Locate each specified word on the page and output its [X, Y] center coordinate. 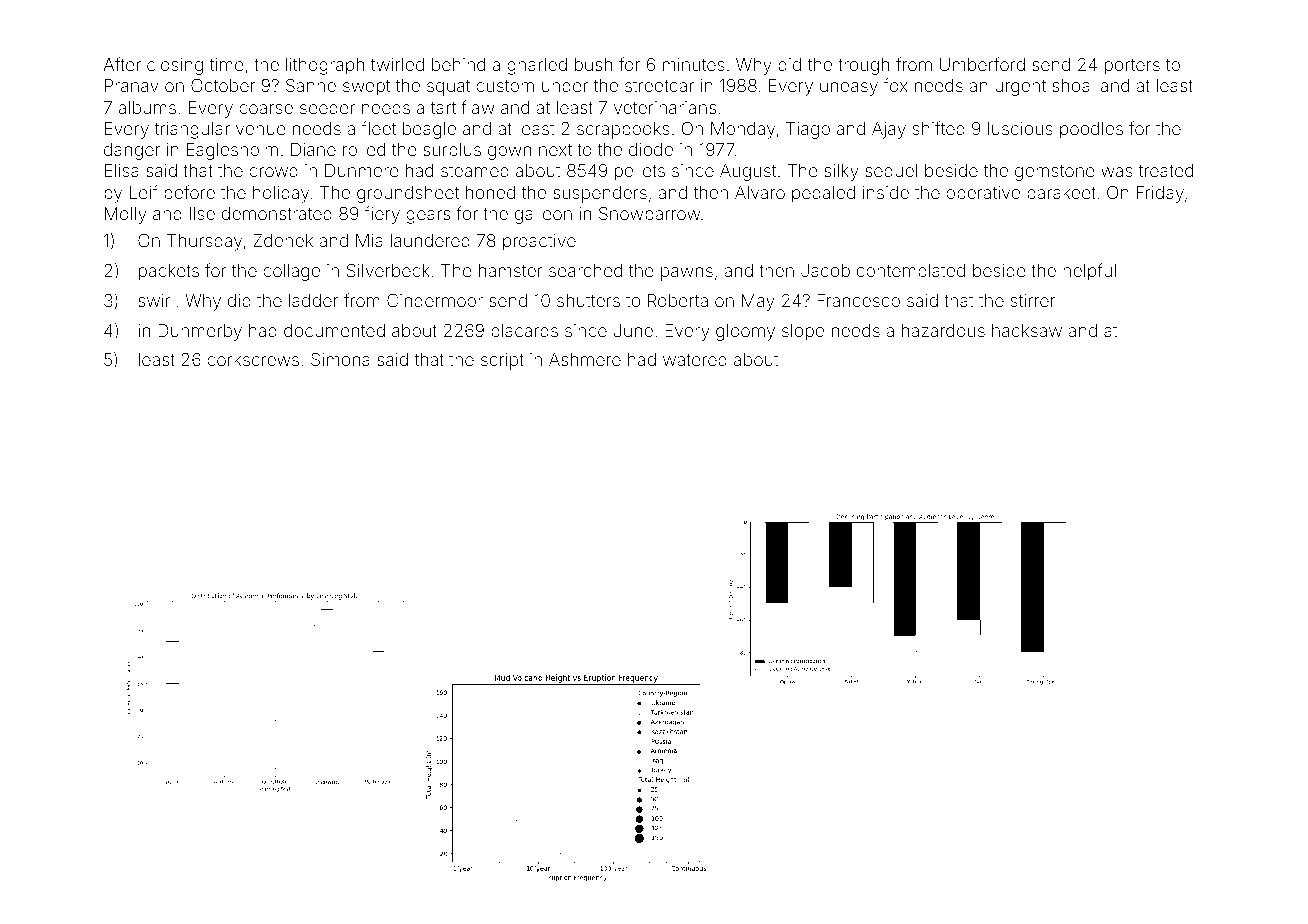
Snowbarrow [649, 213]
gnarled [537, 66]
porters [1132, 67]
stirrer [1033, 300]
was [1117, 172]
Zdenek [283, 240]
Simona [340, 359]
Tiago [808, 130]
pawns [687, 274]
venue [261, 130]
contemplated [911, 272]
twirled [397, 64]
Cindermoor [435, 300]
